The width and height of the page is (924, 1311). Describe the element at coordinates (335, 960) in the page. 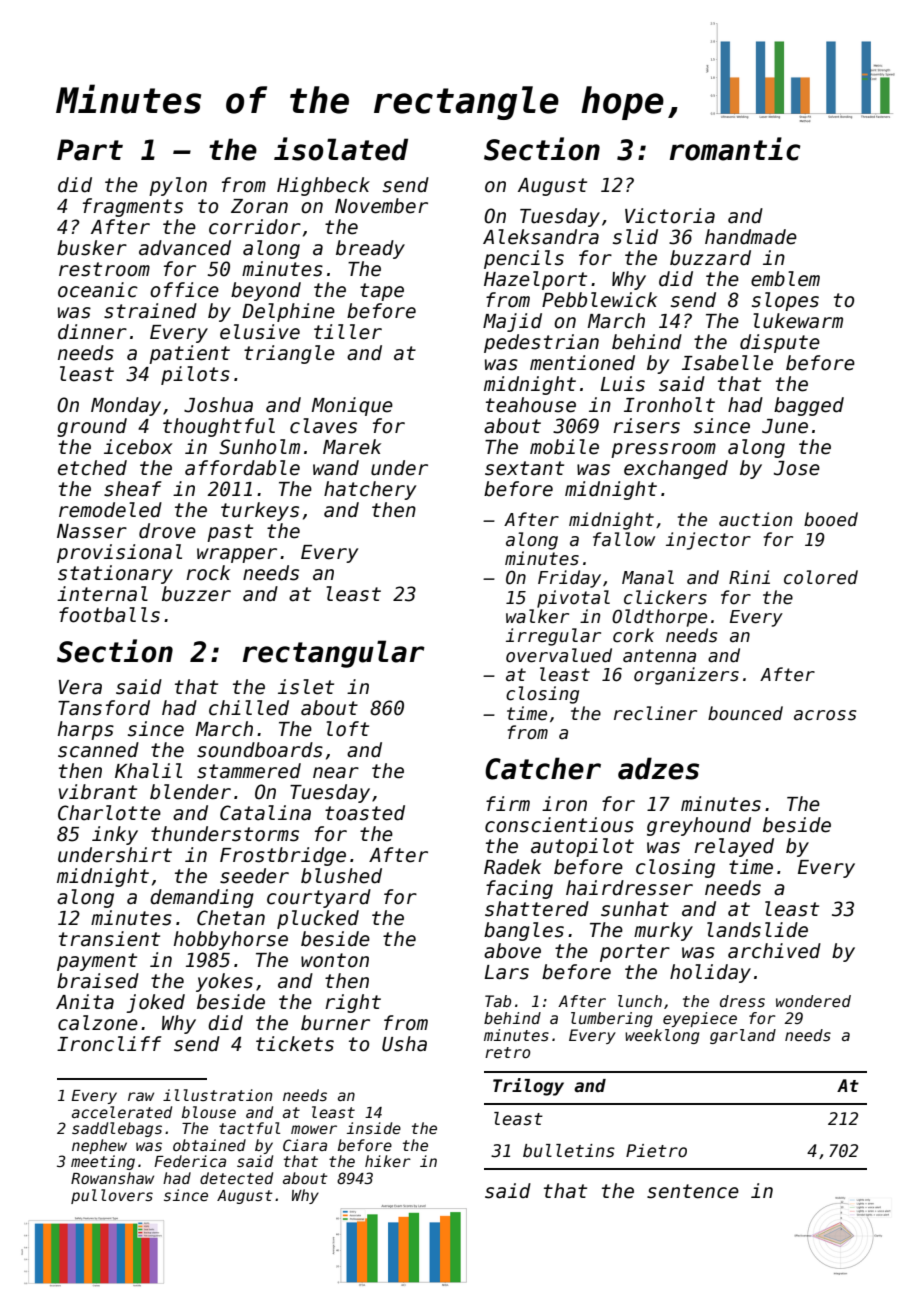

I see `wonton` at that location.
